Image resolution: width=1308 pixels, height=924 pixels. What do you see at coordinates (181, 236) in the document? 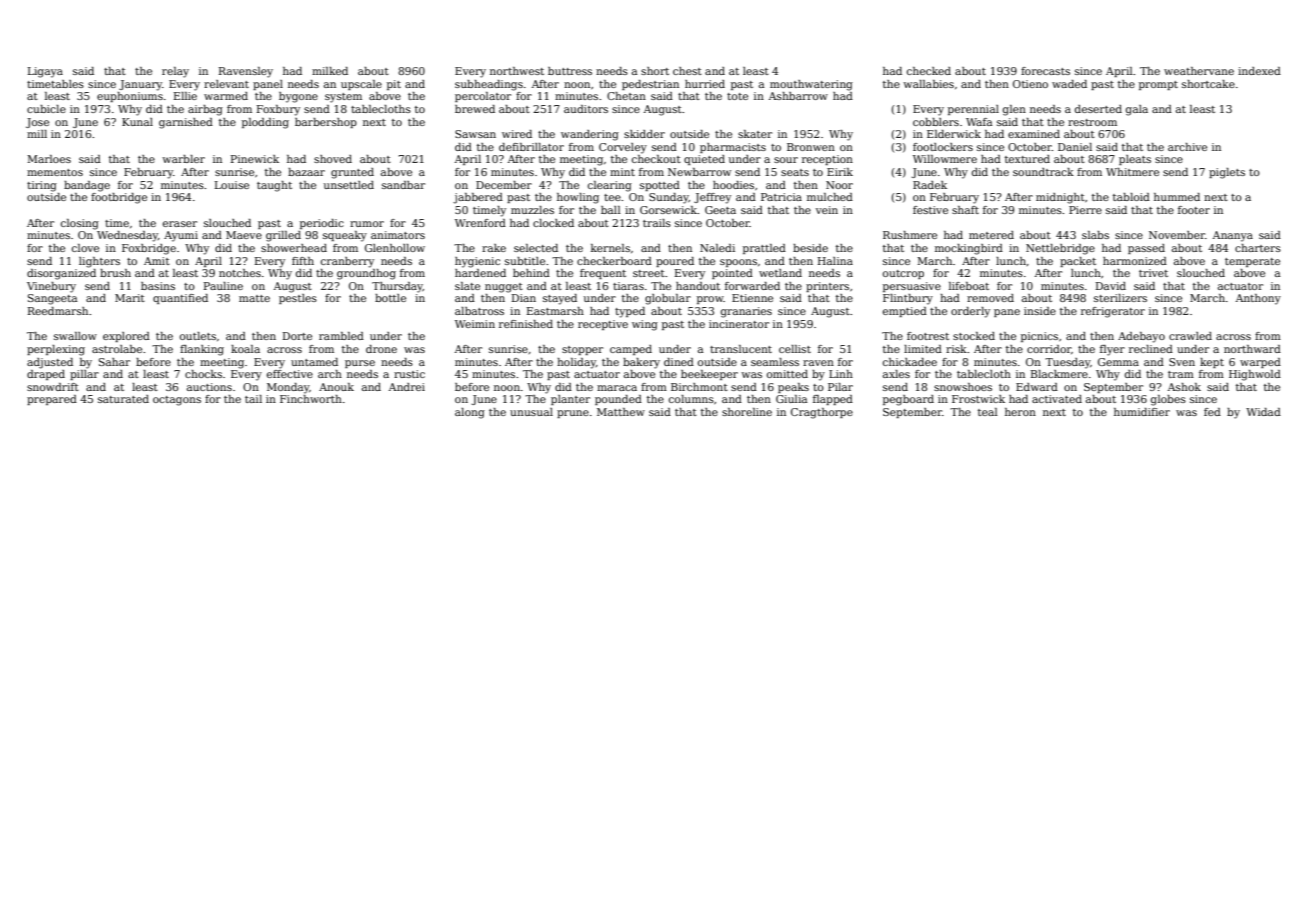
I see `Ayumi` at bounding box center [181, 236].
